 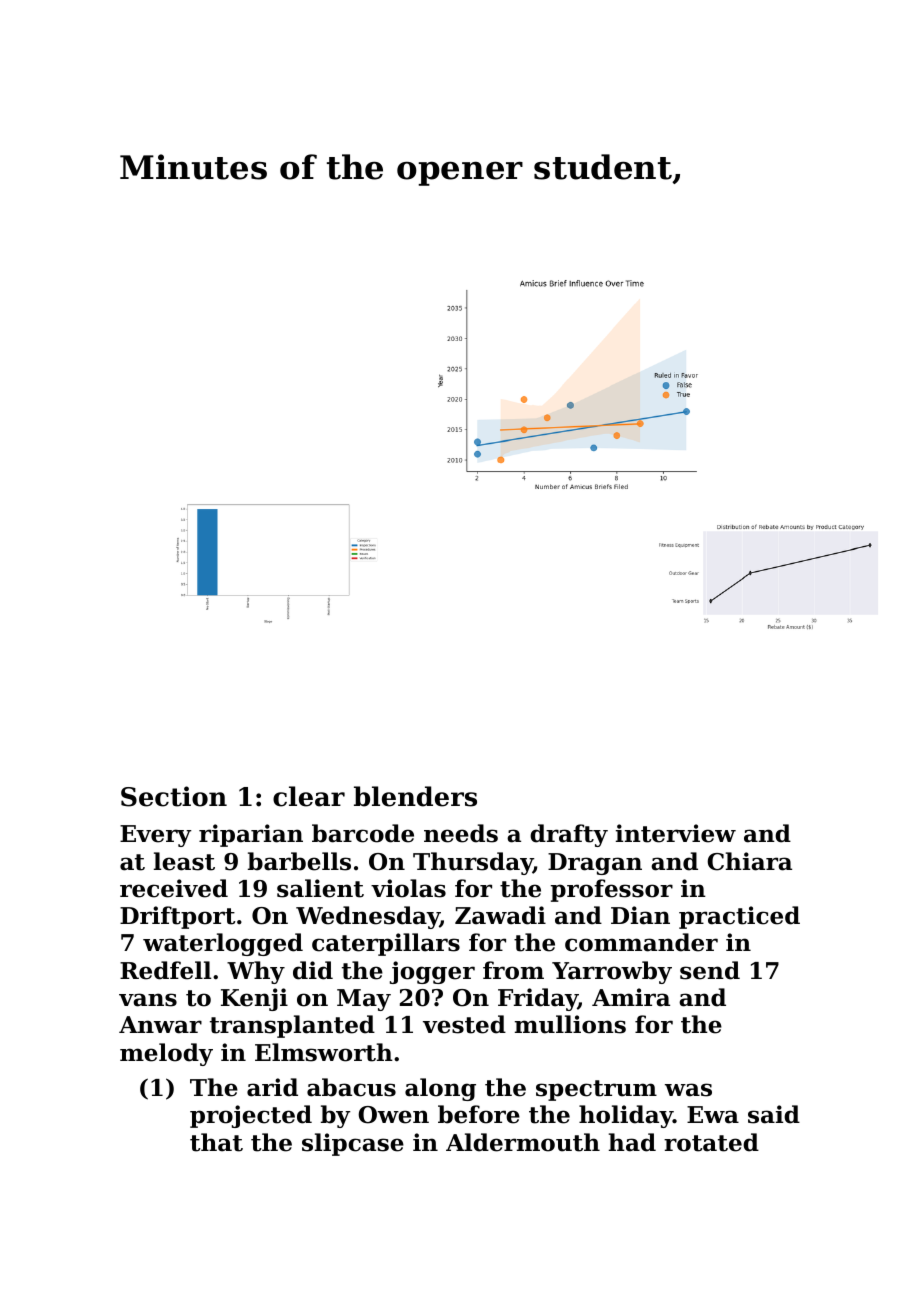 What do you see at coordinates (626, 1116) in the screenshot?
I see `holiday` at bounding box center [626, 1116].
